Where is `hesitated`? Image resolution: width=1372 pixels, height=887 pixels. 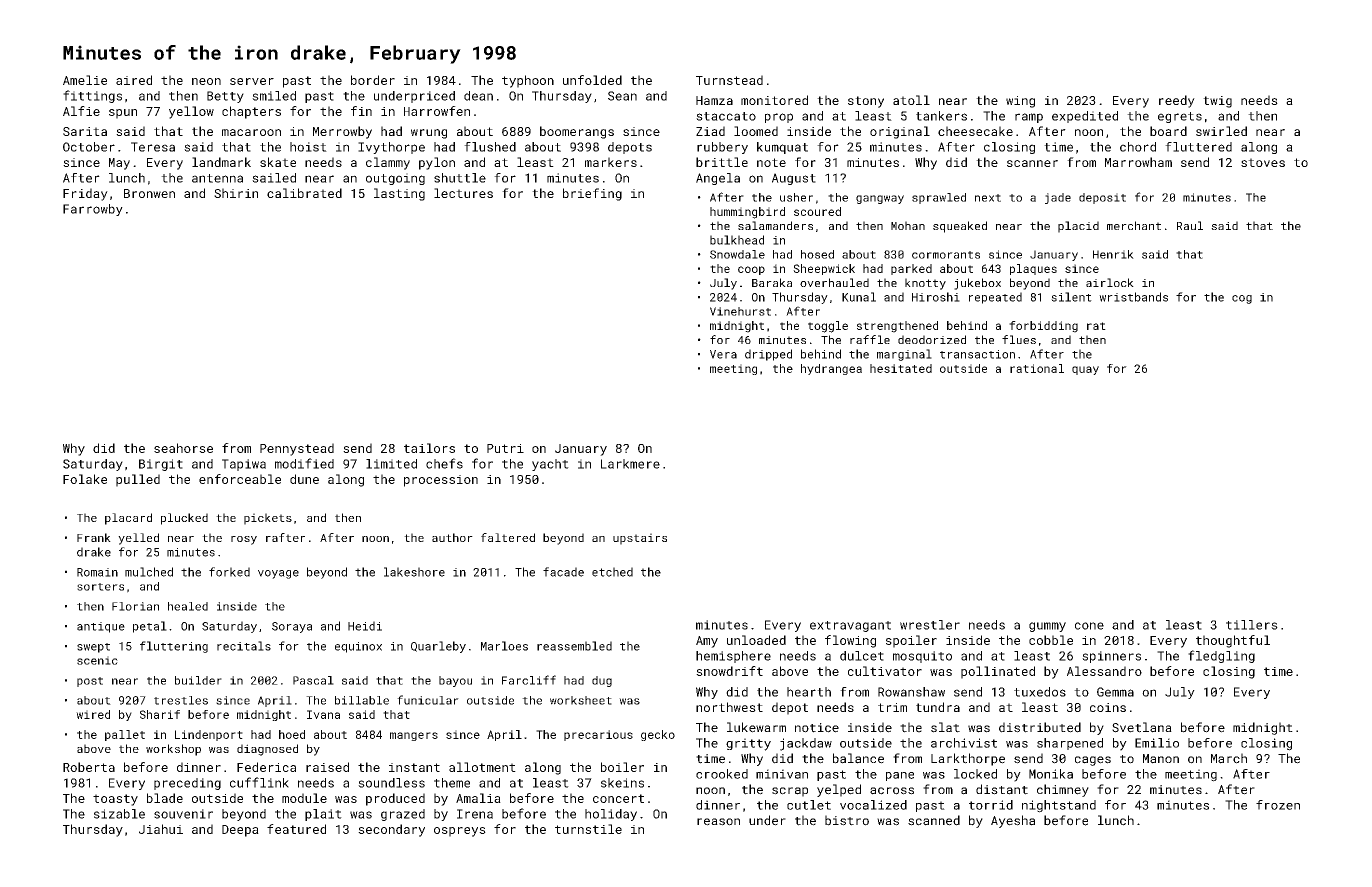
hesitated is located at coordinates (901, 368).
